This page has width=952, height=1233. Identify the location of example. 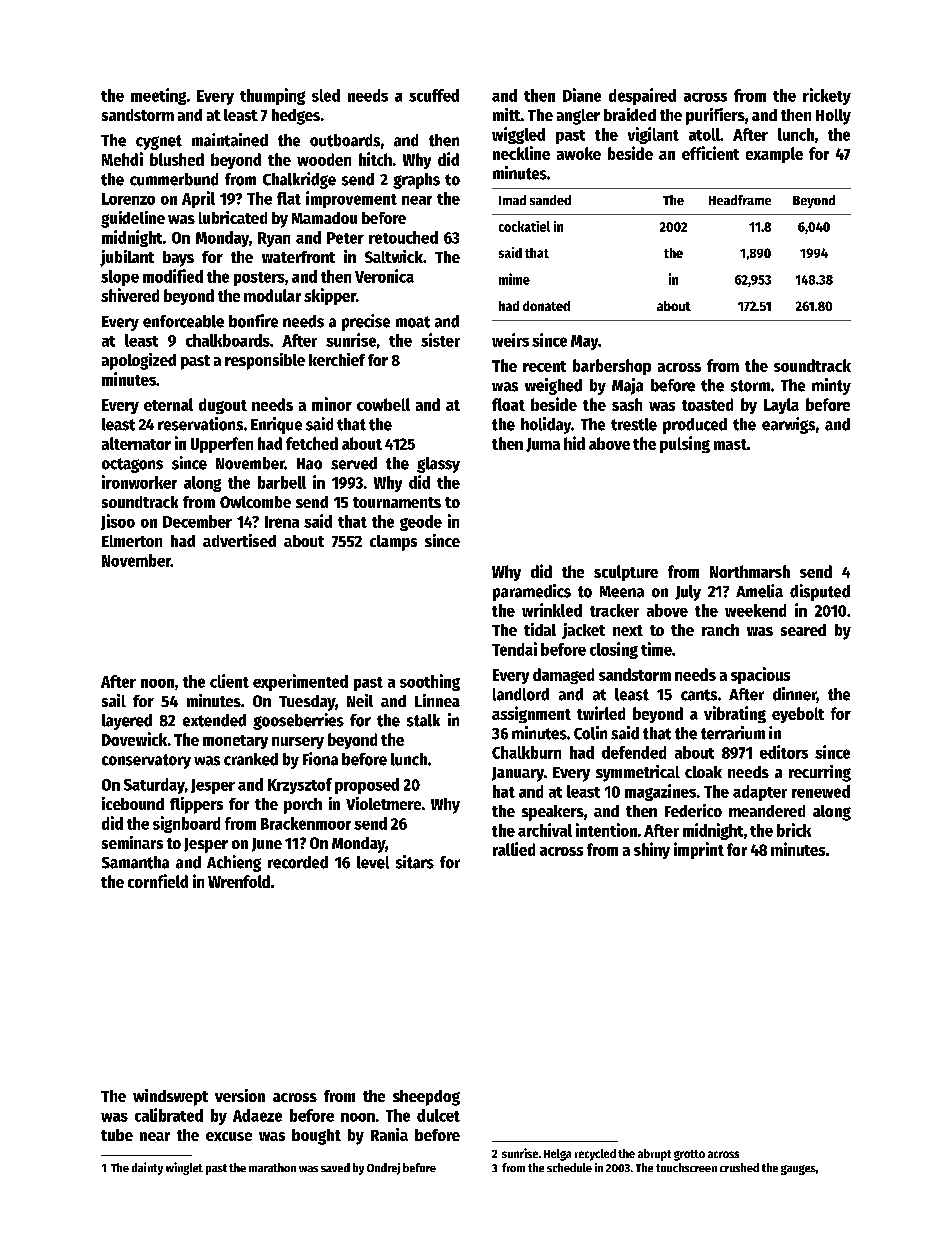
(774, 155).
